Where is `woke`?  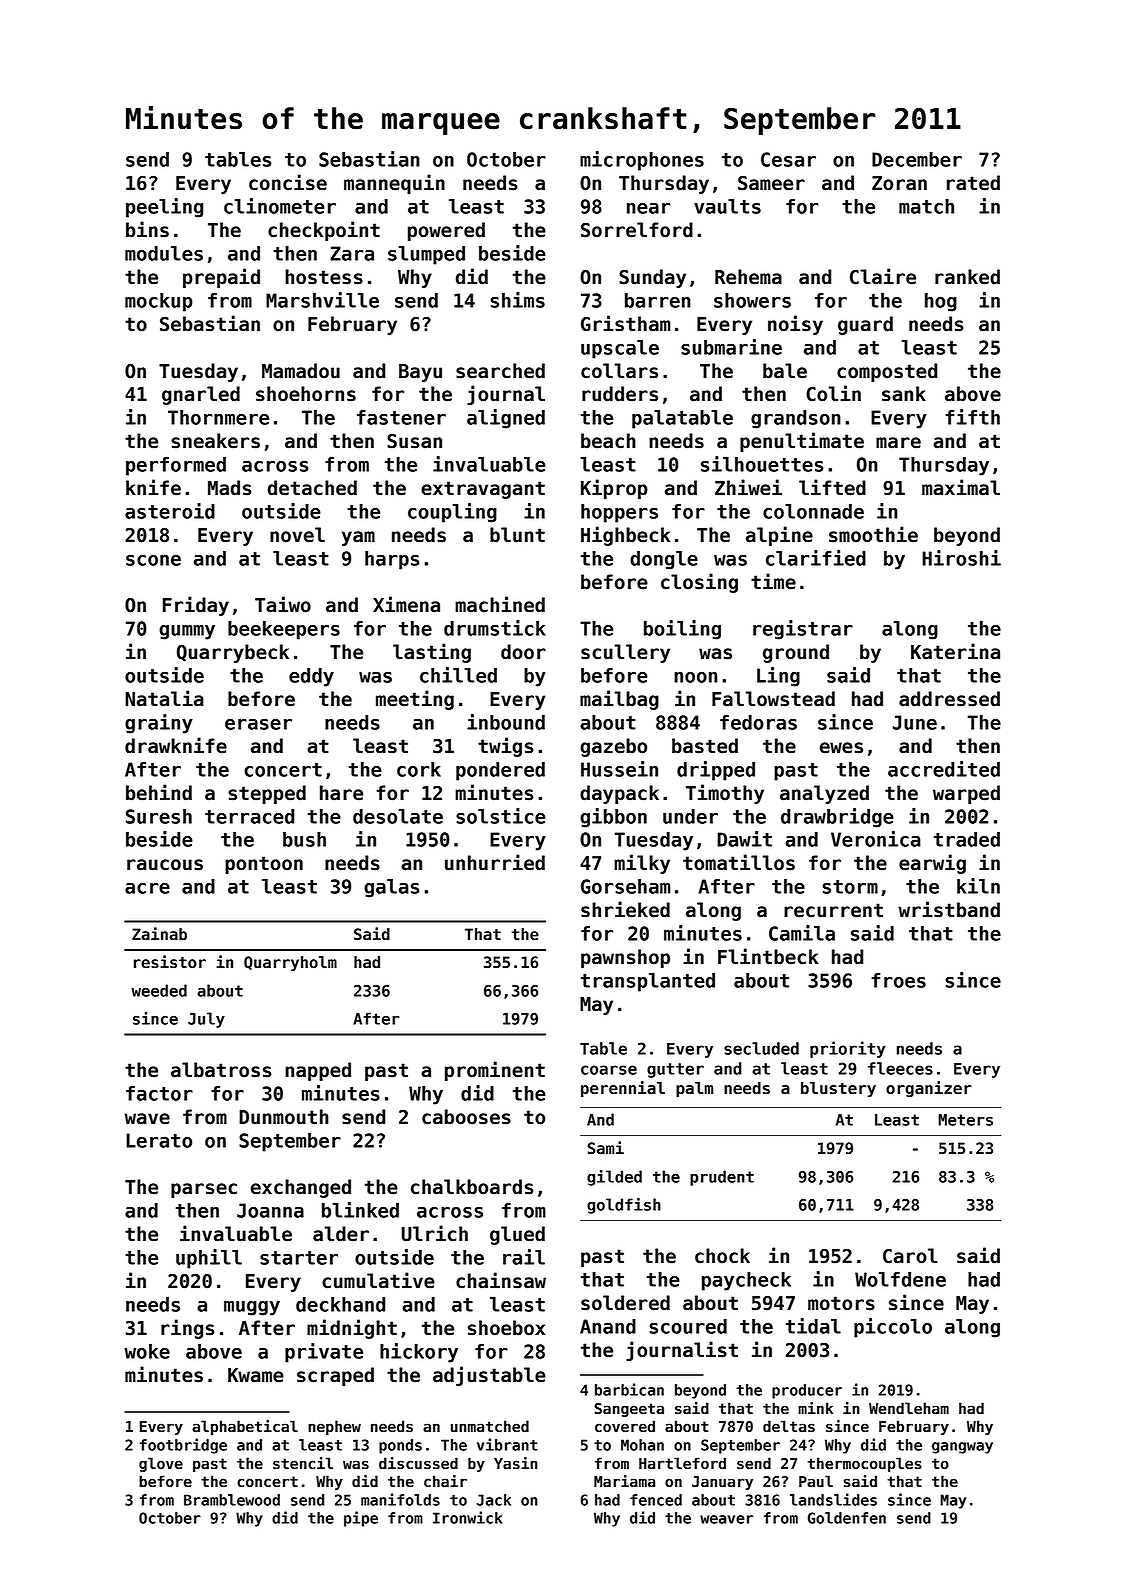
woke is located at coordinates (147, 1351).
